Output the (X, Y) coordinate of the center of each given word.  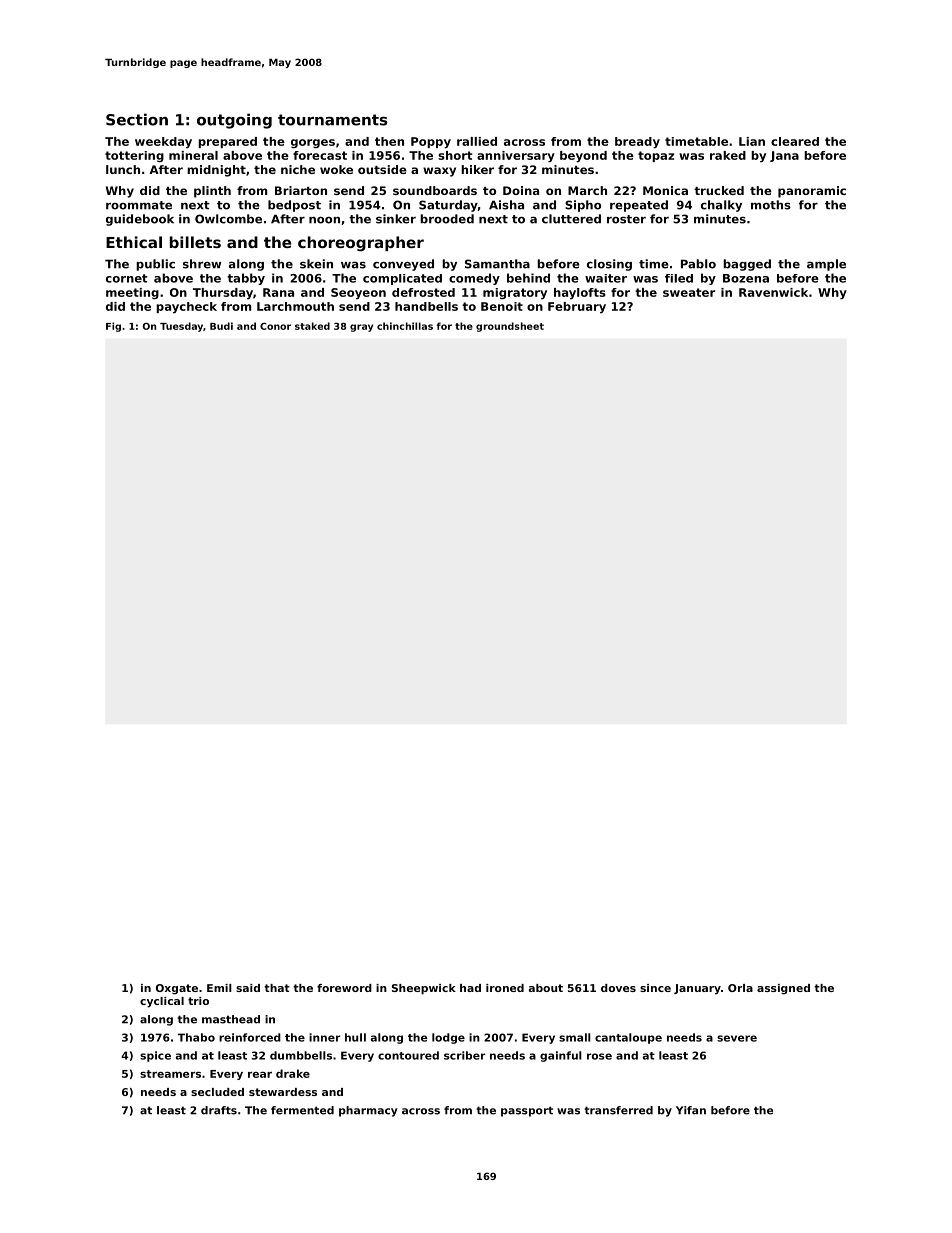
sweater (689, 292)
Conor (275, 326)
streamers (170, 1074)
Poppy (431, 143)
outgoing (234, 121)
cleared (795, 141)
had (470, 988)
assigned (783, 989)
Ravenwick (773, 292)
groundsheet (510, 327)
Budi (221, 326)
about (546, 988)
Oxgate (177, 989)
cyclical (162, 1002)
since (655, 988)
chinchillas (405, 326)
